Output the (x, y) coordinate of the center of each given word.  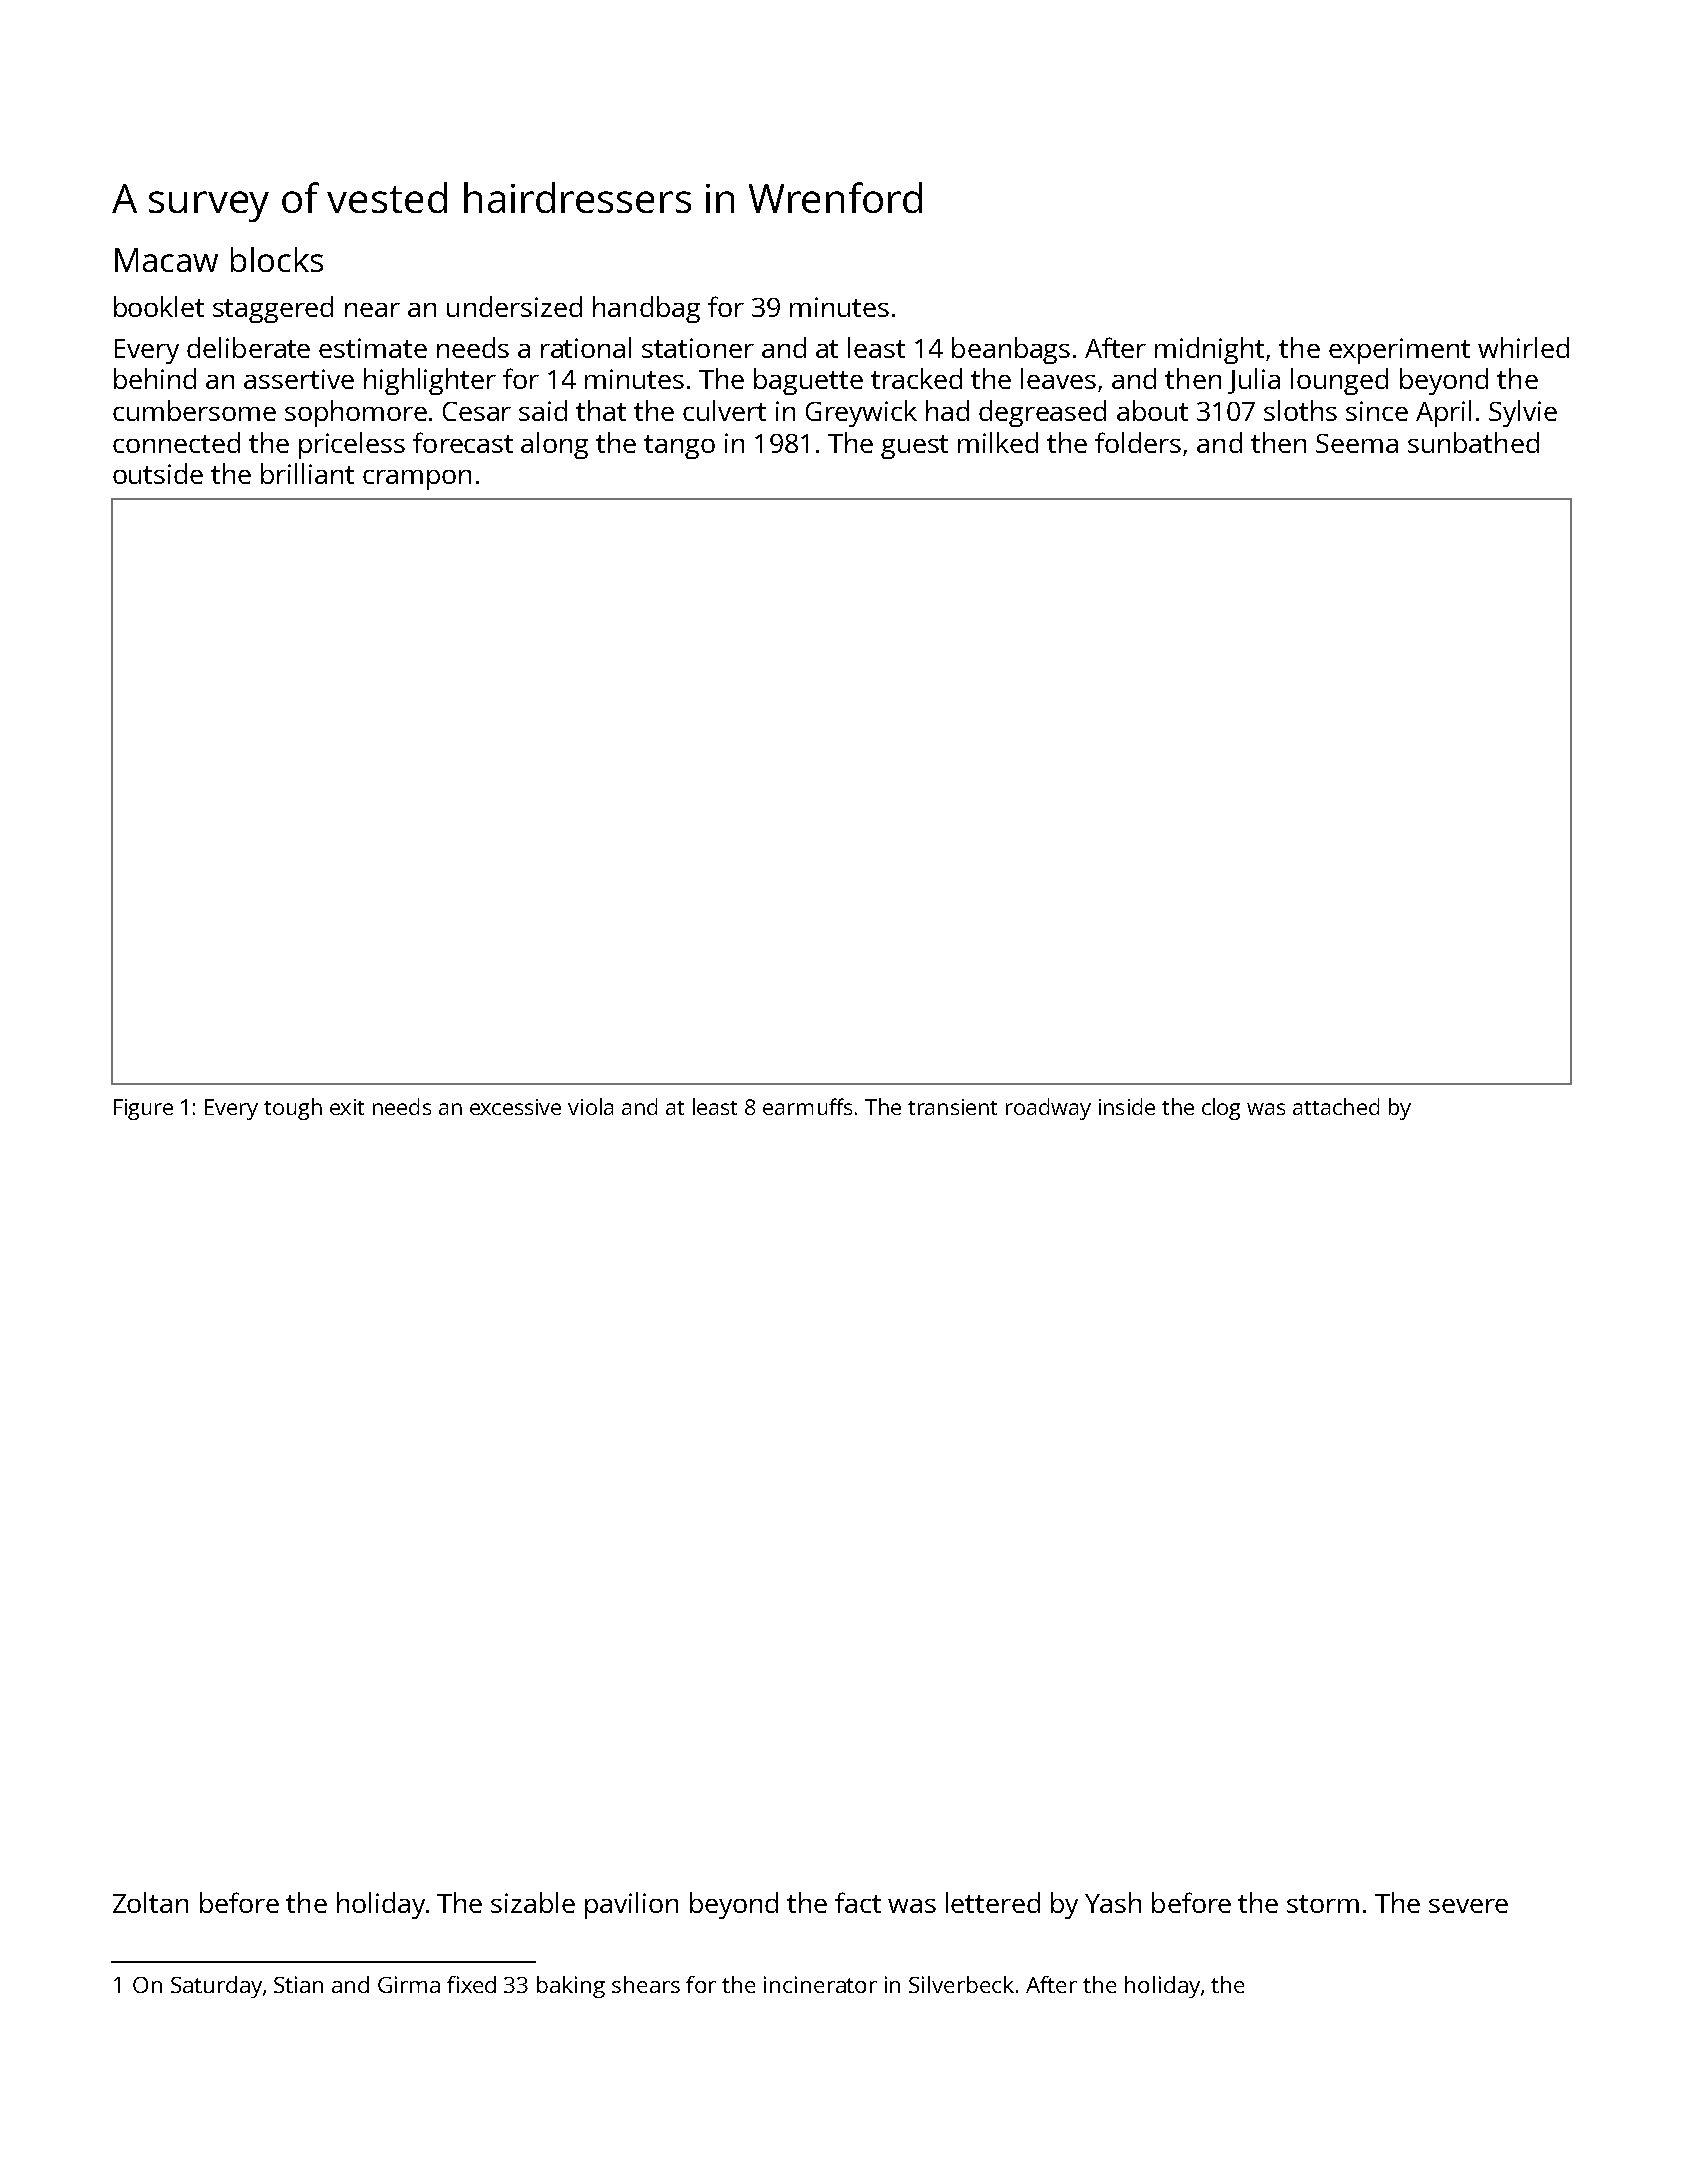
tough (293, 1109)
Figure (143, 1109)
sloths (1300, 410)
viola (590, 1106)
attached (1336, 1106)
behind (155, 378)
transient (952, 1107)
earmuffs (807, 1106)
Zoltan (150, 1902)
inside (1127, 1106)
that (601, 410)
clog (1221, 1109)
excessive (515, 1107)
